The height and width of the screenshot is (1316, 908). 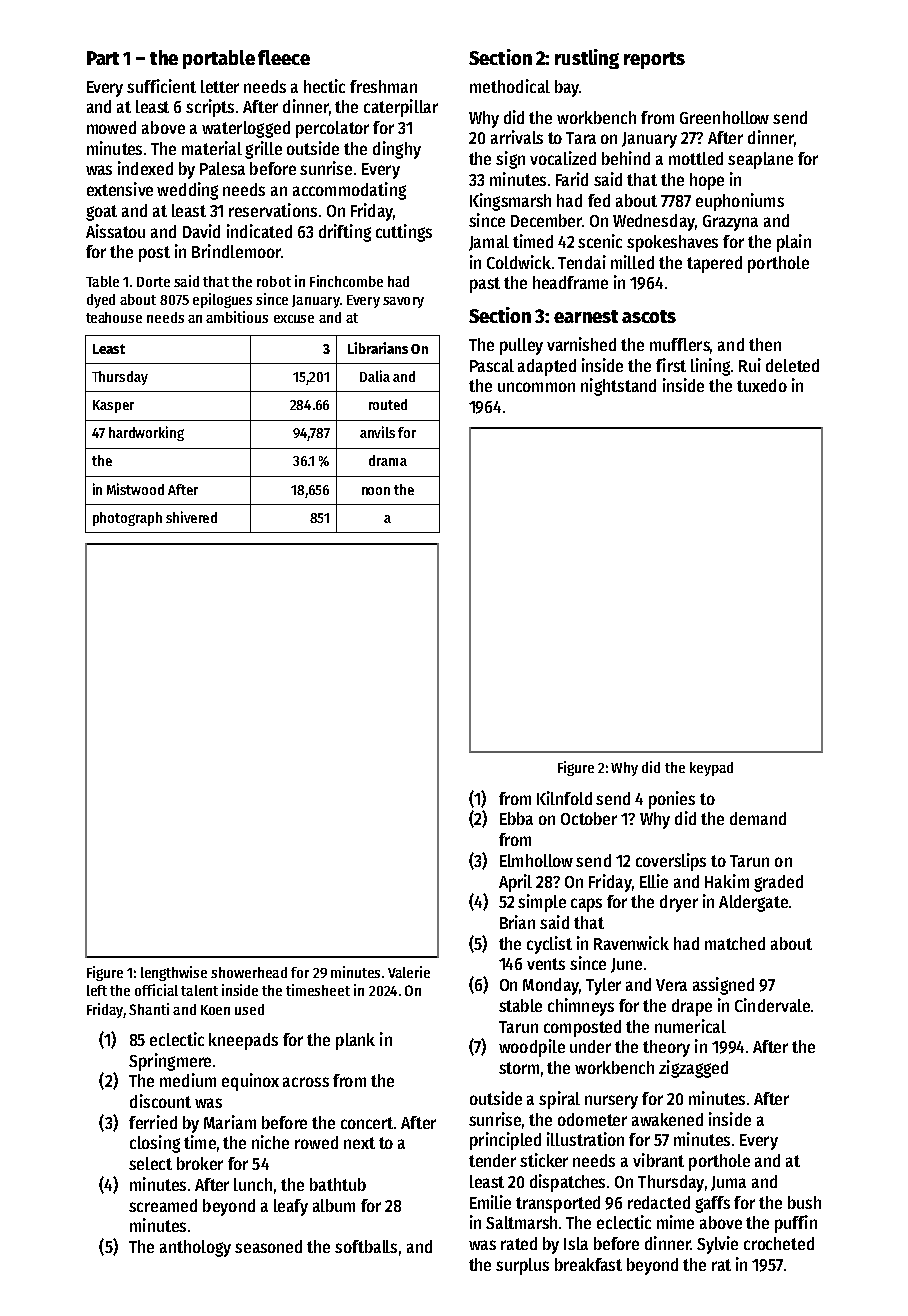 What do you see at coordinates (489, 243) in the screenshot?
I see `Jamal` at bounding box center [489, 243].
